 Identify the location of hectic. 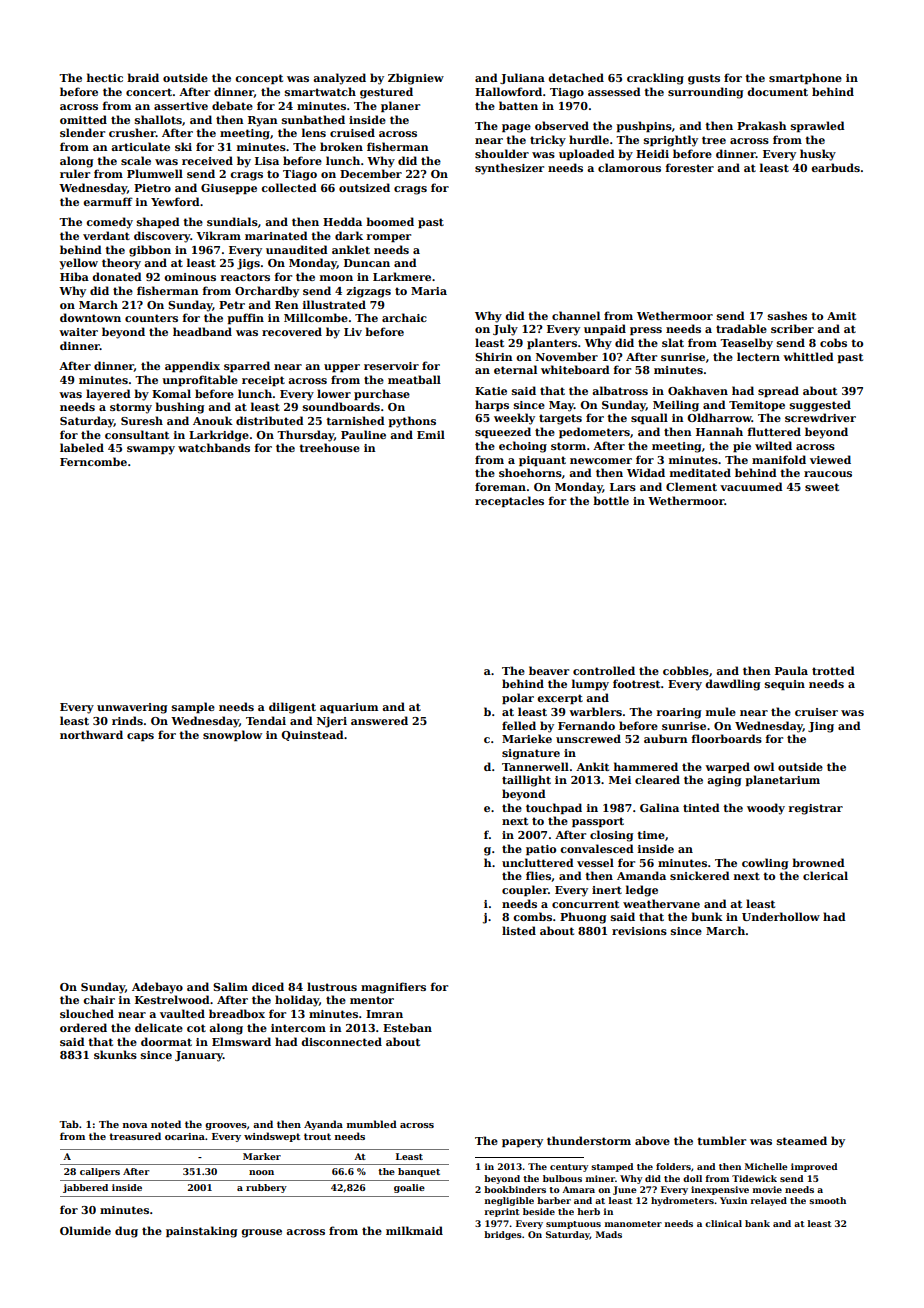
(105, 77).
